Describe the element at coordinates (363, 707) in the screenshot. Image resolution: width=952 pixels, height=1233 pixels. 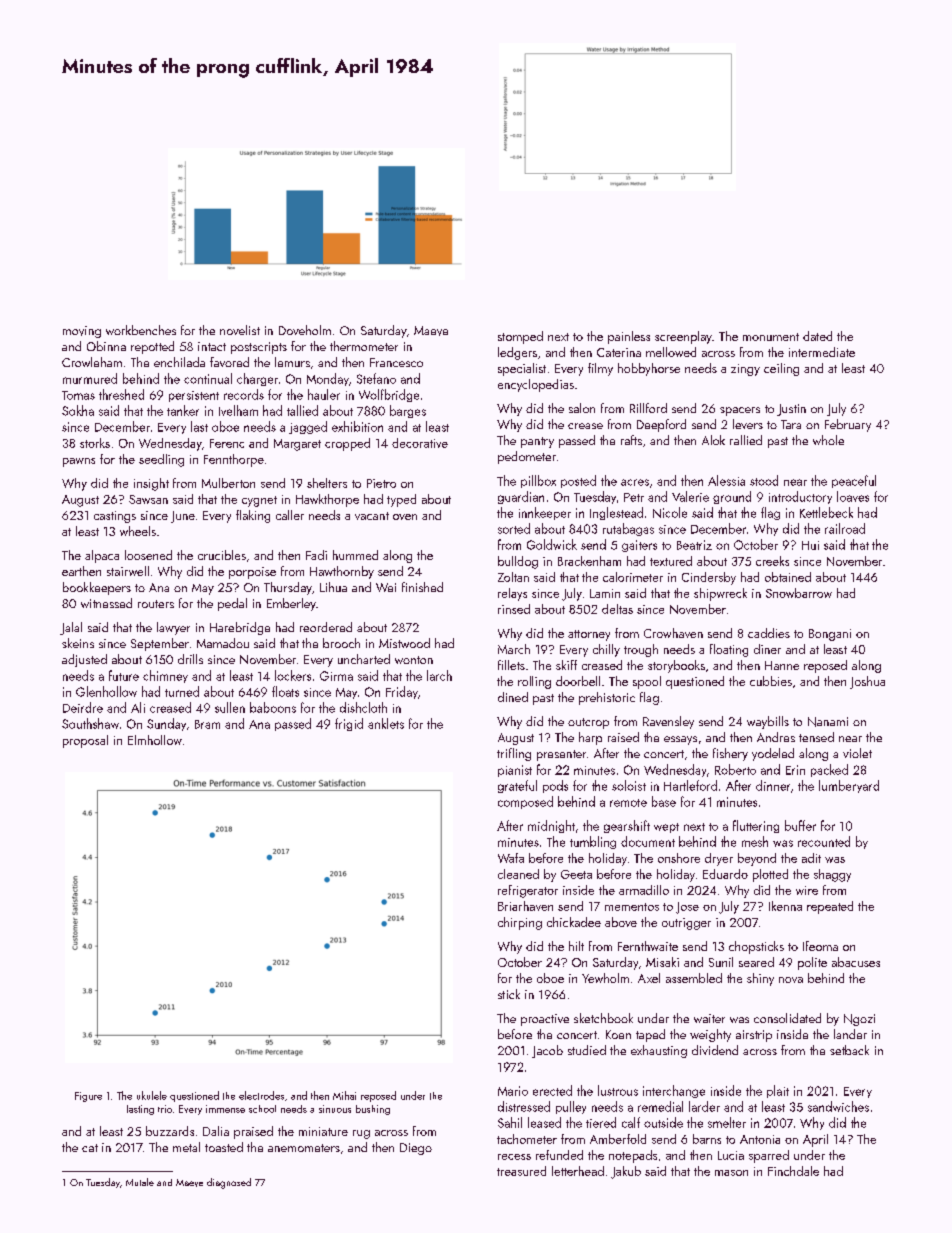
I see `dishcloth` at that location.
